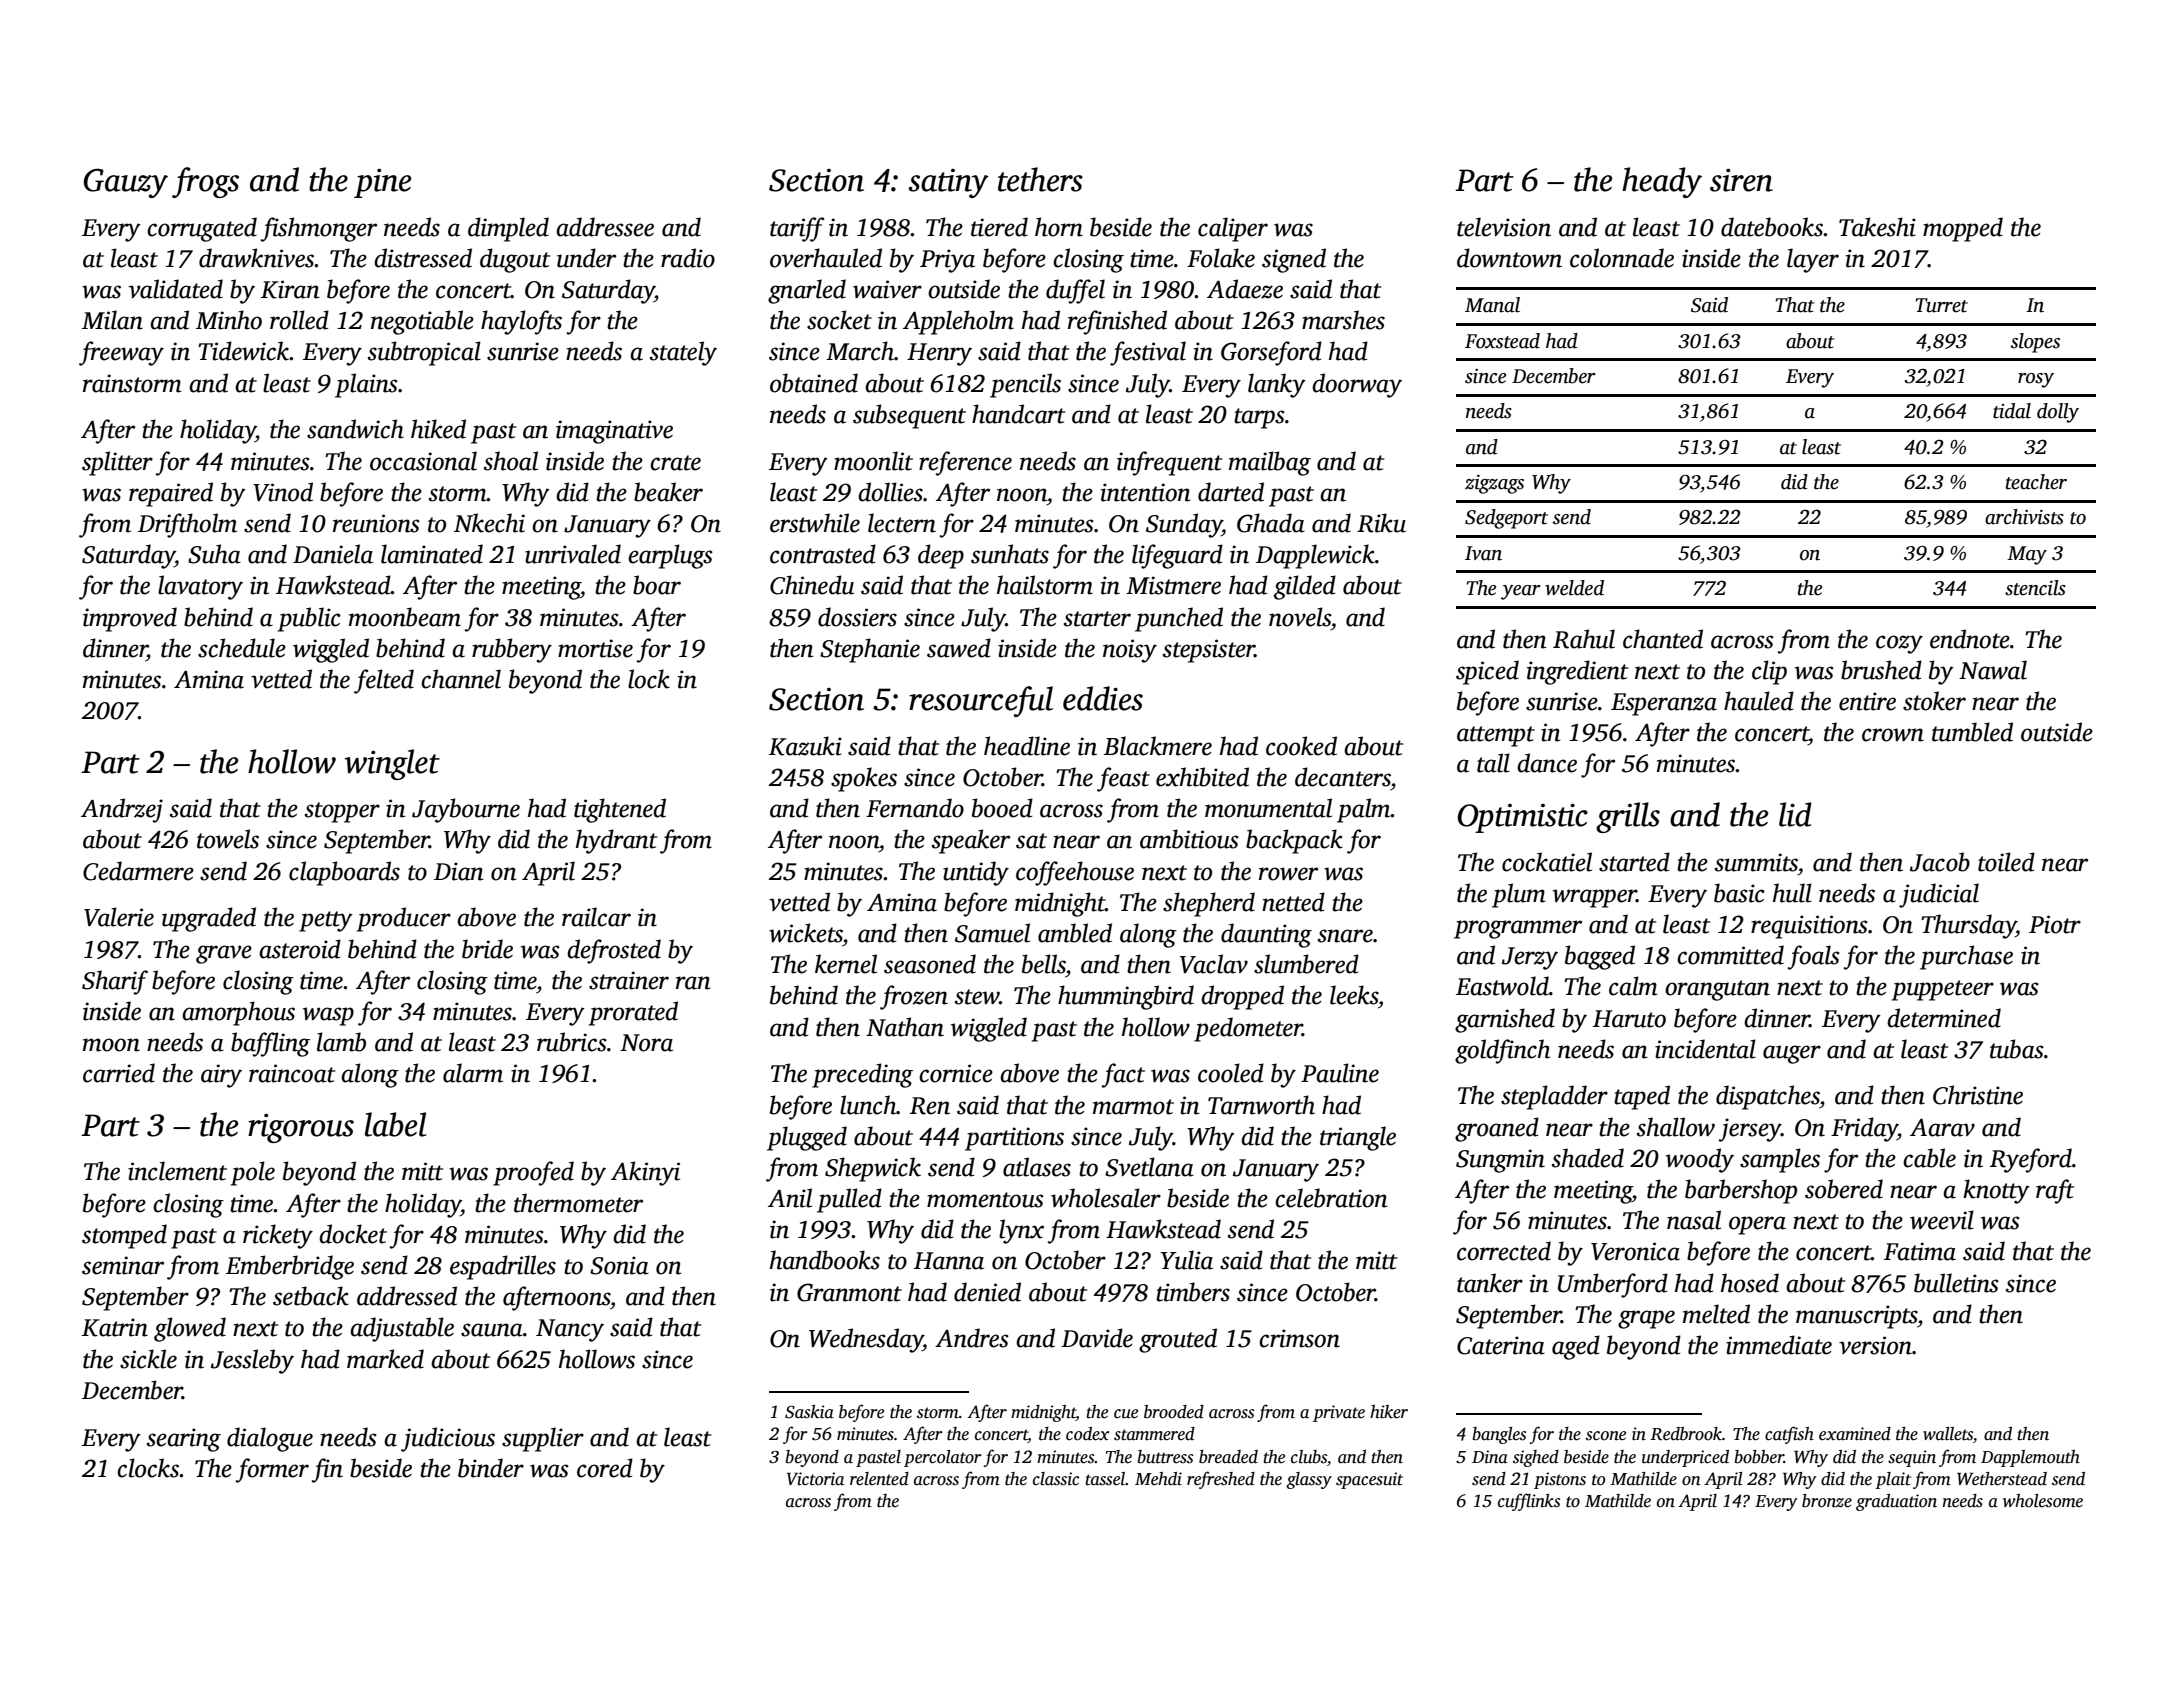 This image has width=2178, height=1683. I want to click on preceding, so click(862, 1075).
